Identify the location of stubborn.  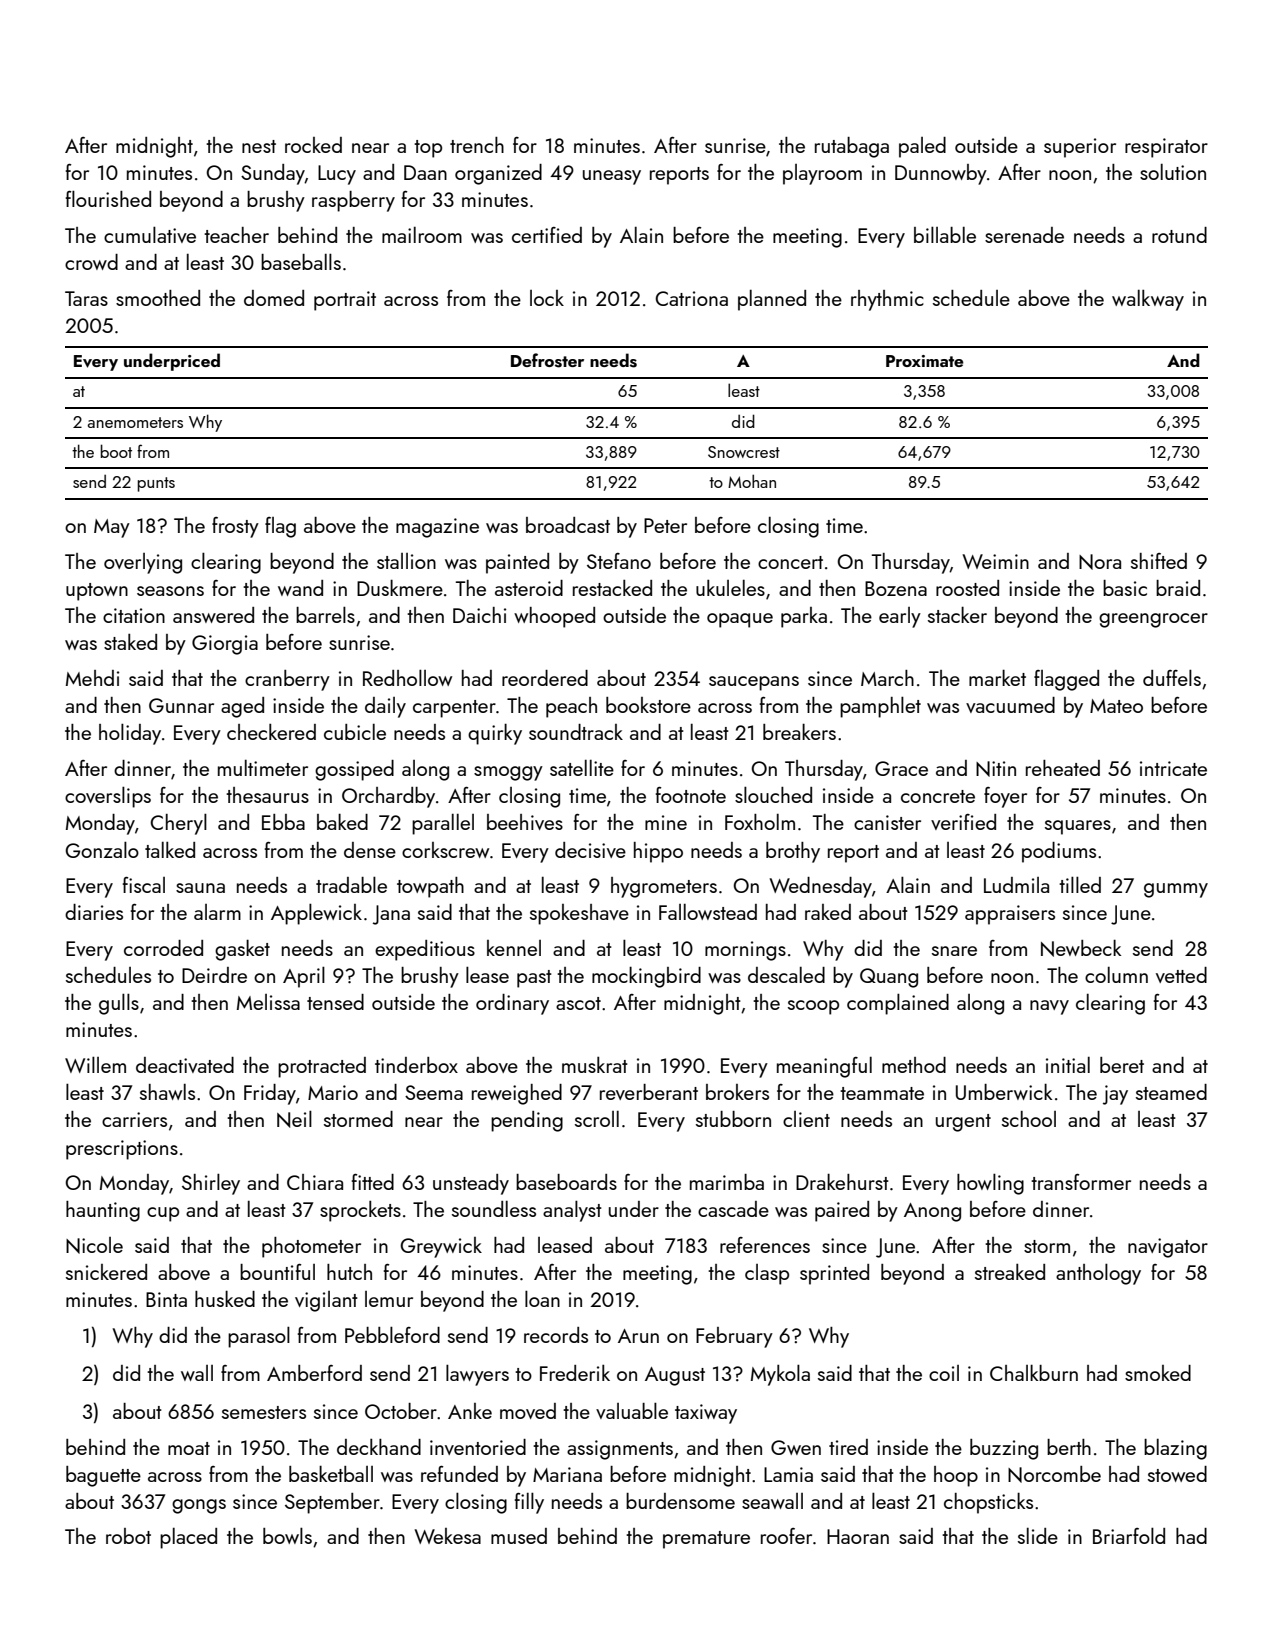
(733, 1119).
